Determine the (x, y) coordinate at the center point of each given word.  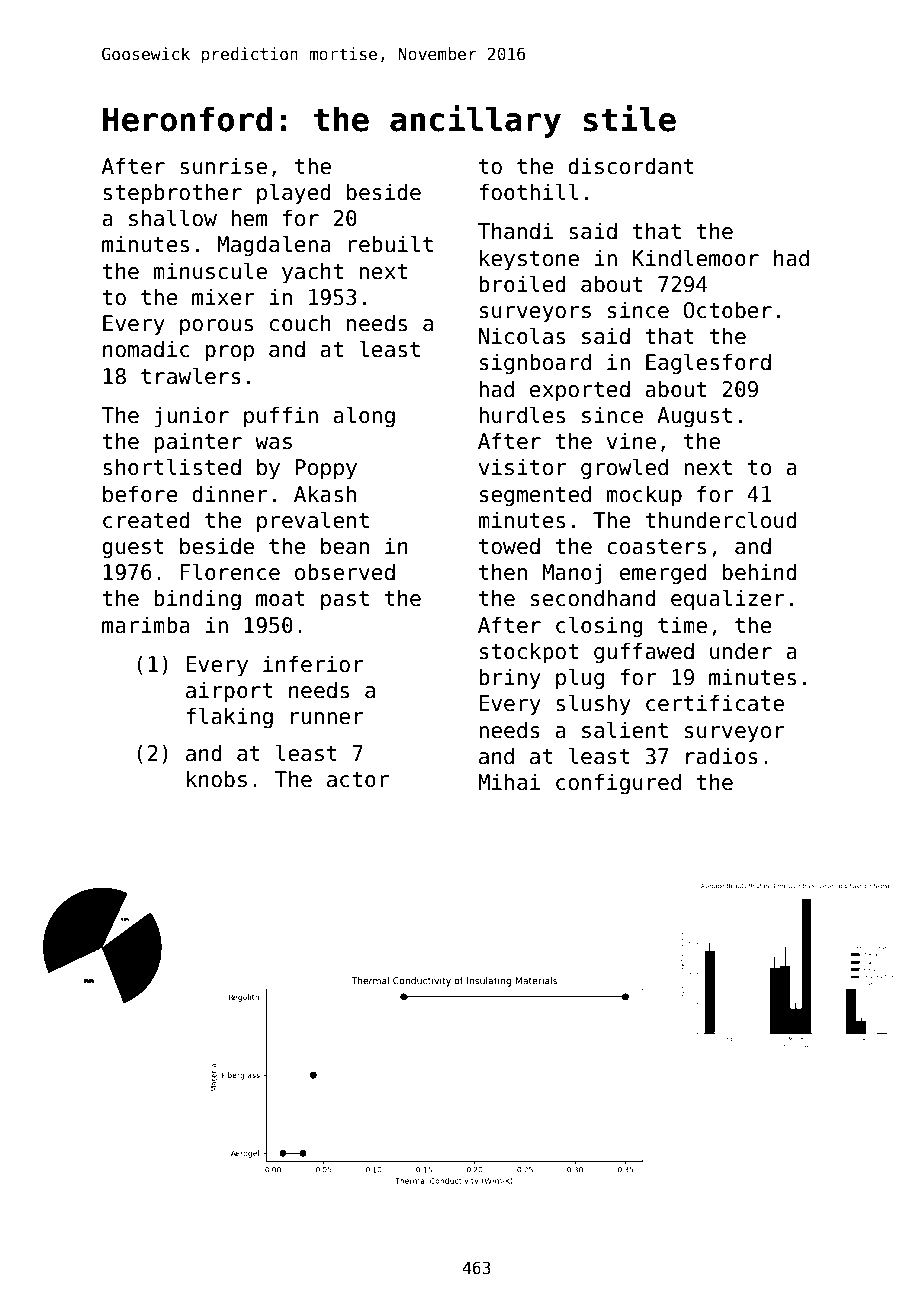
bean (345, 546)
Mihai (509, 782)
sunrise (223, 166)
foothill (528, 192)
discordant (631, 166)
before (140, 494)
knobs (217, 779)
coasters (656, 547)
